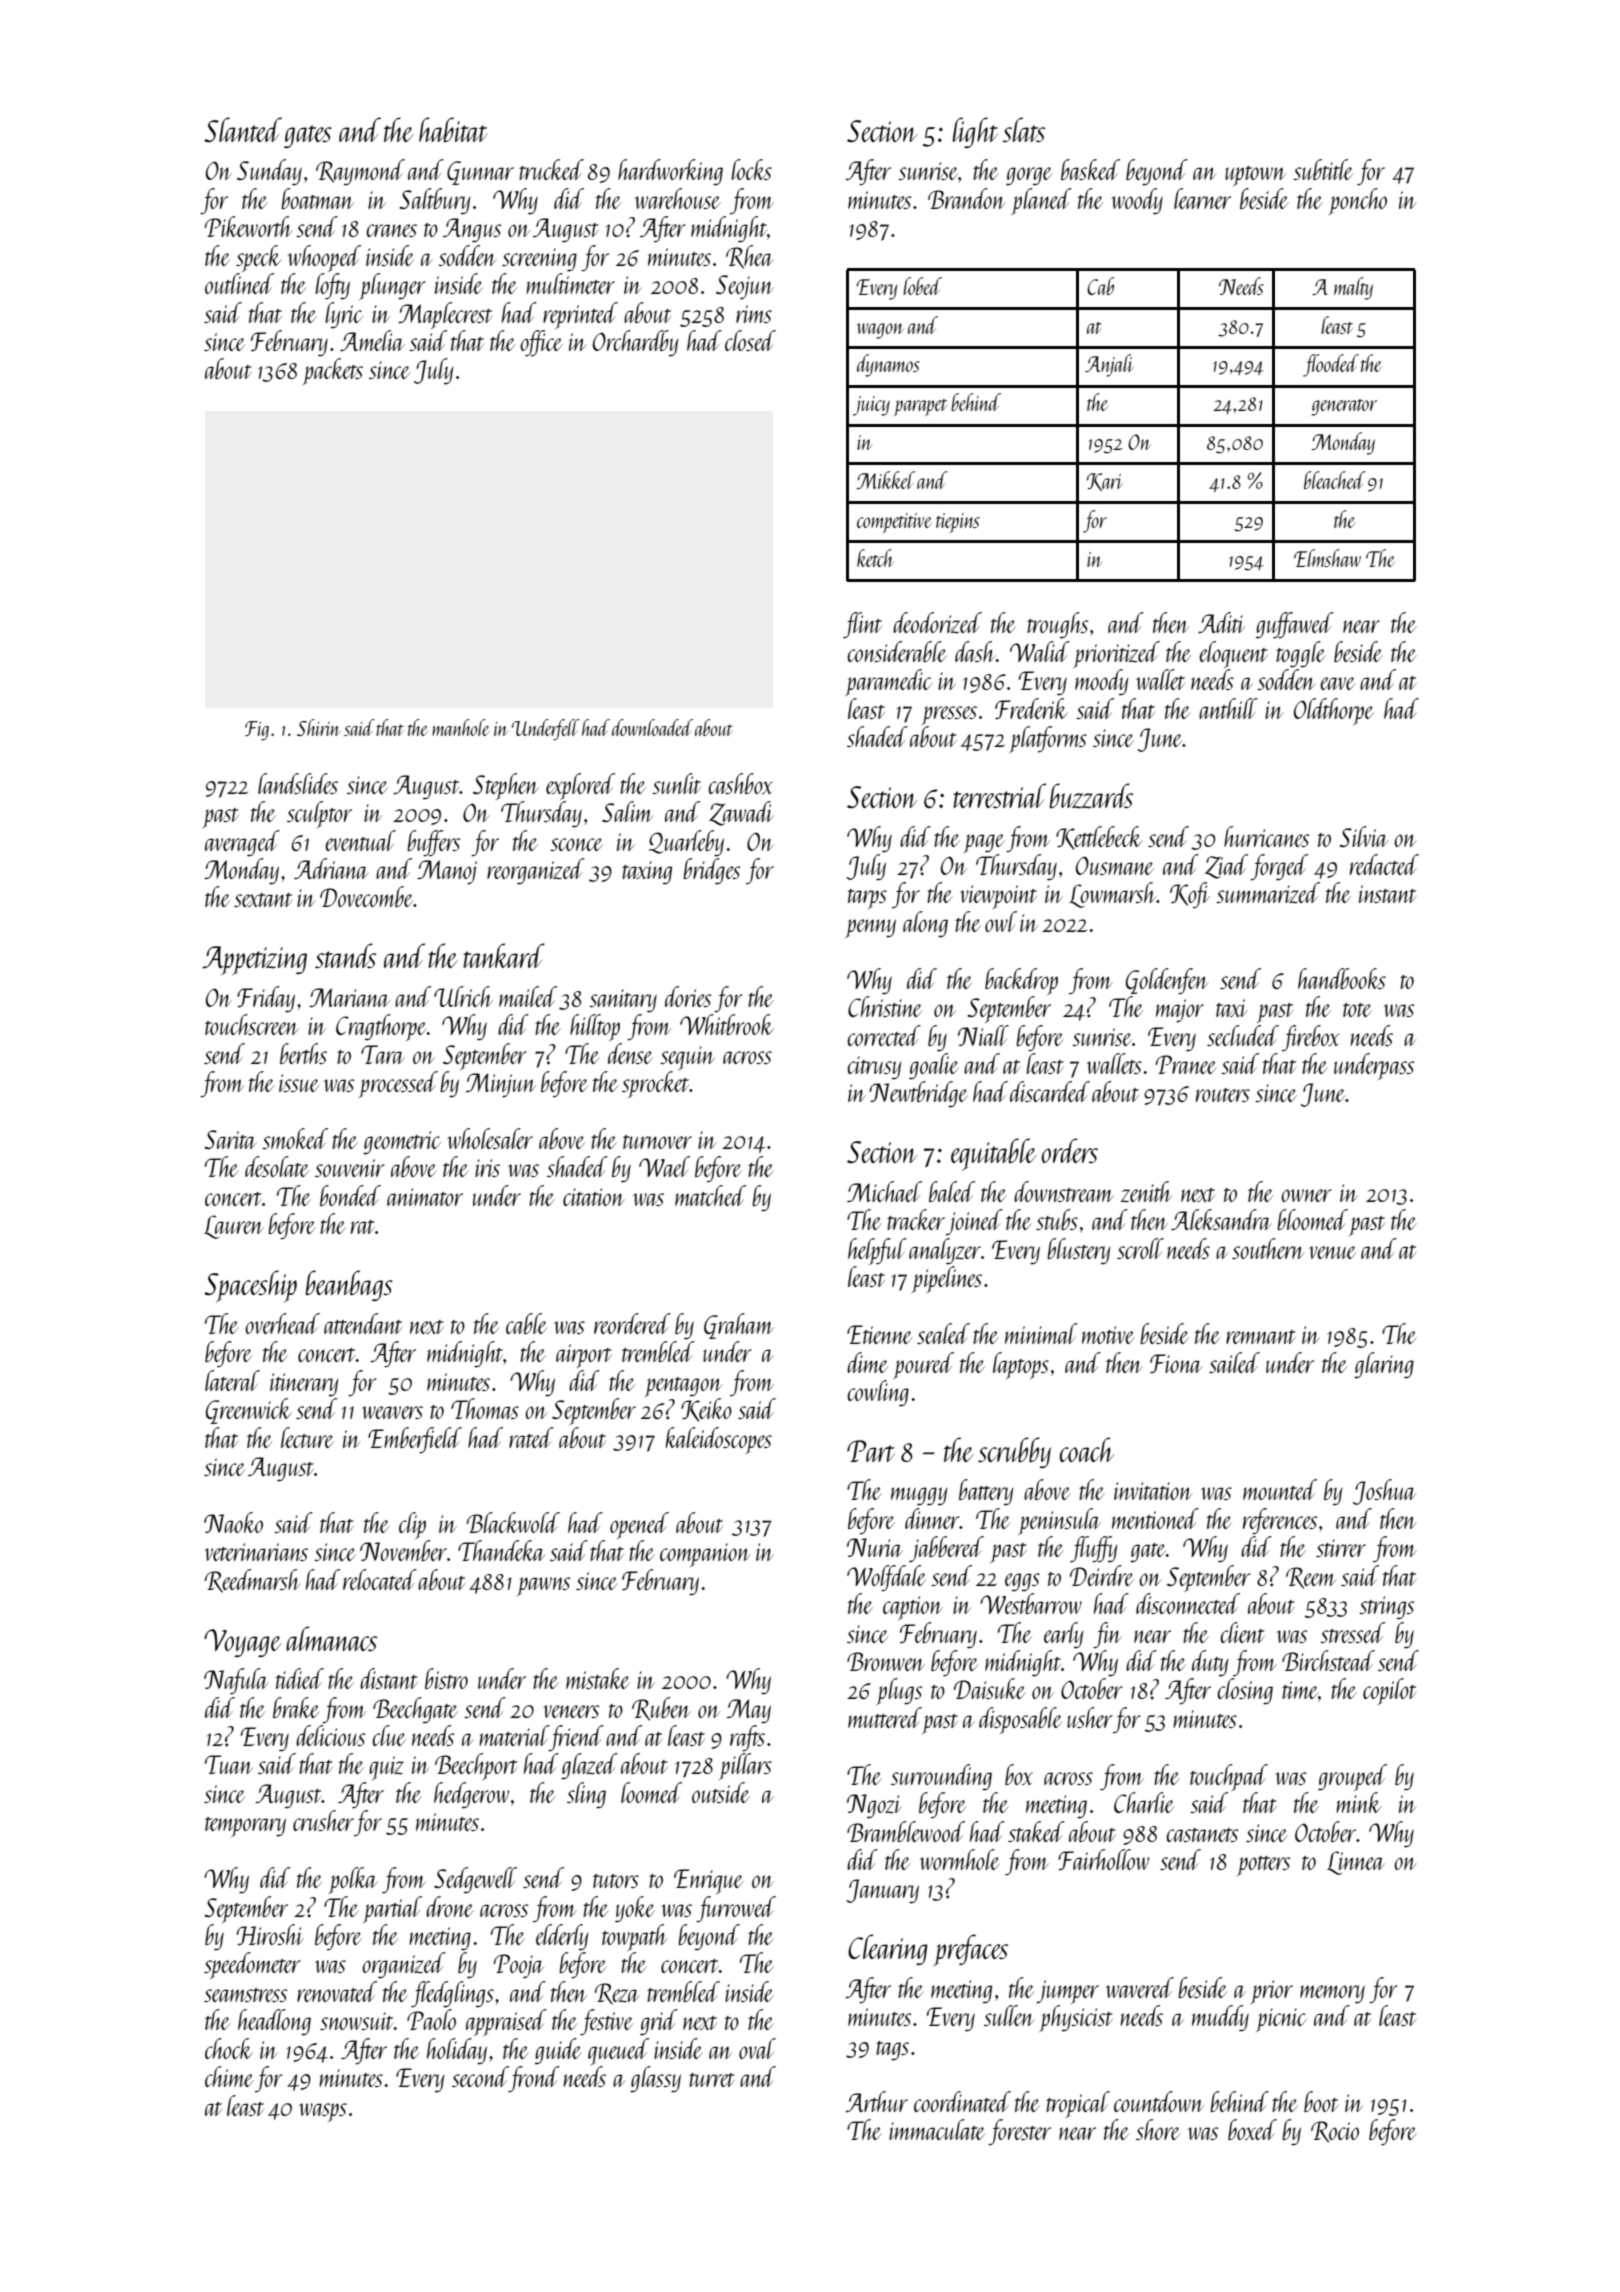 The width and height of the screenshot is (1620, 2292). I want to click on tarps, so click(867, 899).
